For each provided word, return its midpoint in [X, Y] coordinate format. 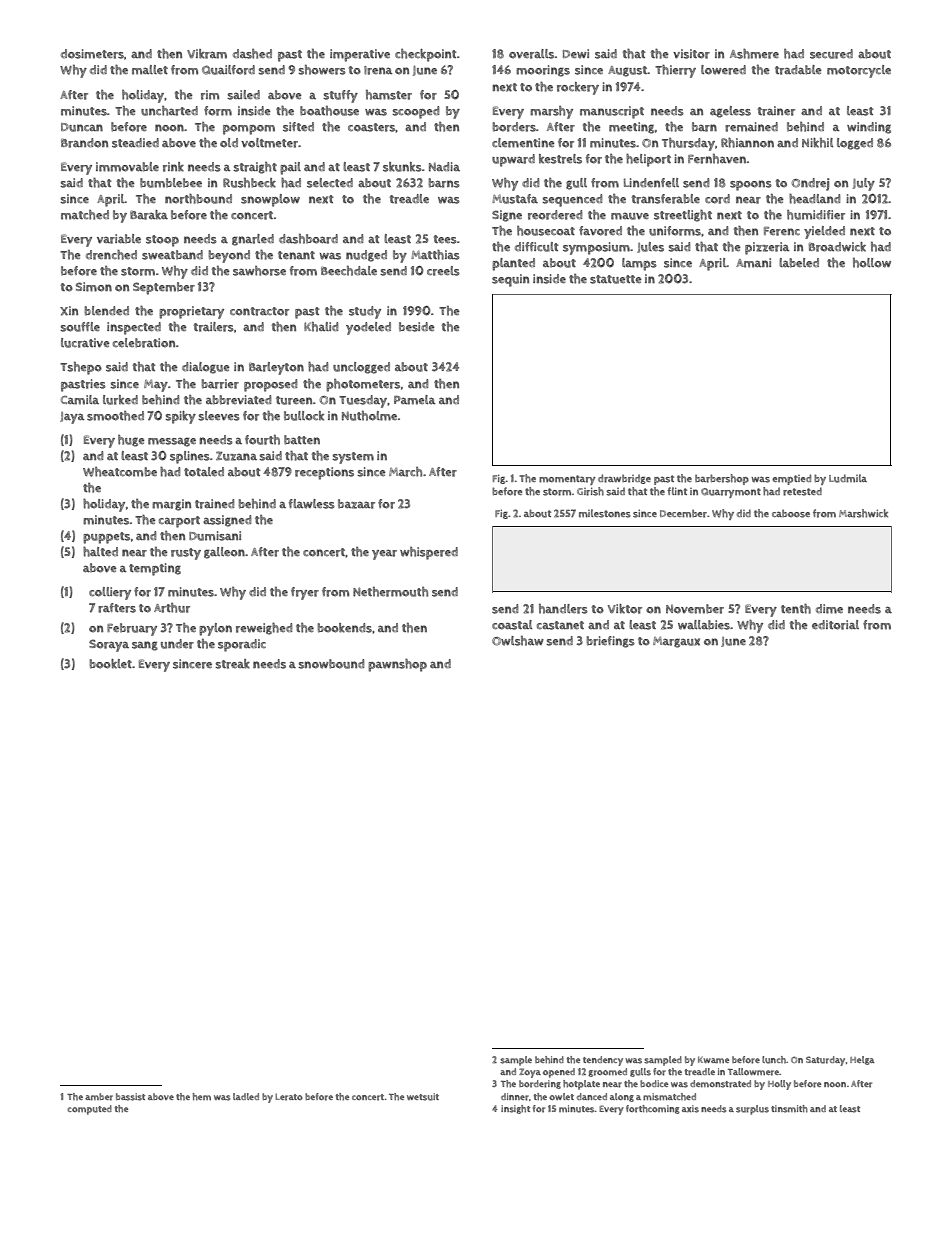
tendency [603, 1061]
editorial [835, 625]
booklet [110, 664]
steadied [135, 143]
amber [99, 1097]
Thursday [688, 144]
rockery [578, 88]
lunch [774, 1060]
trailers [213, 327]
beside [417, 327]
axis [690, 1109]
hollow [872, 263]
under [177, 644]
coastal [512, 625]
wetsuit [423, 1097]
